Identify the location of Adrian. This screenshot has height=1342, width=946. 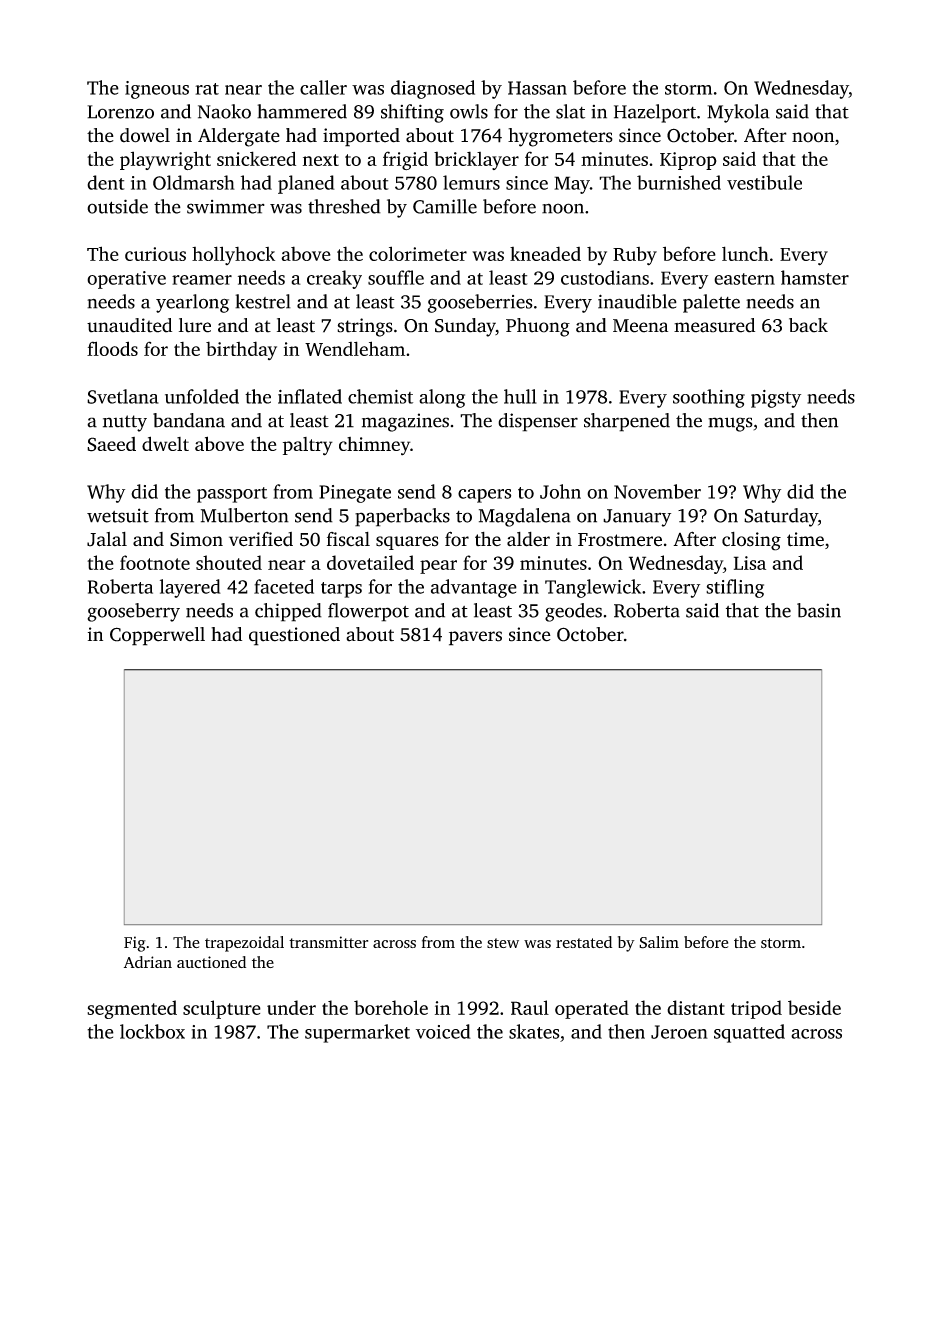
(148, 962).
